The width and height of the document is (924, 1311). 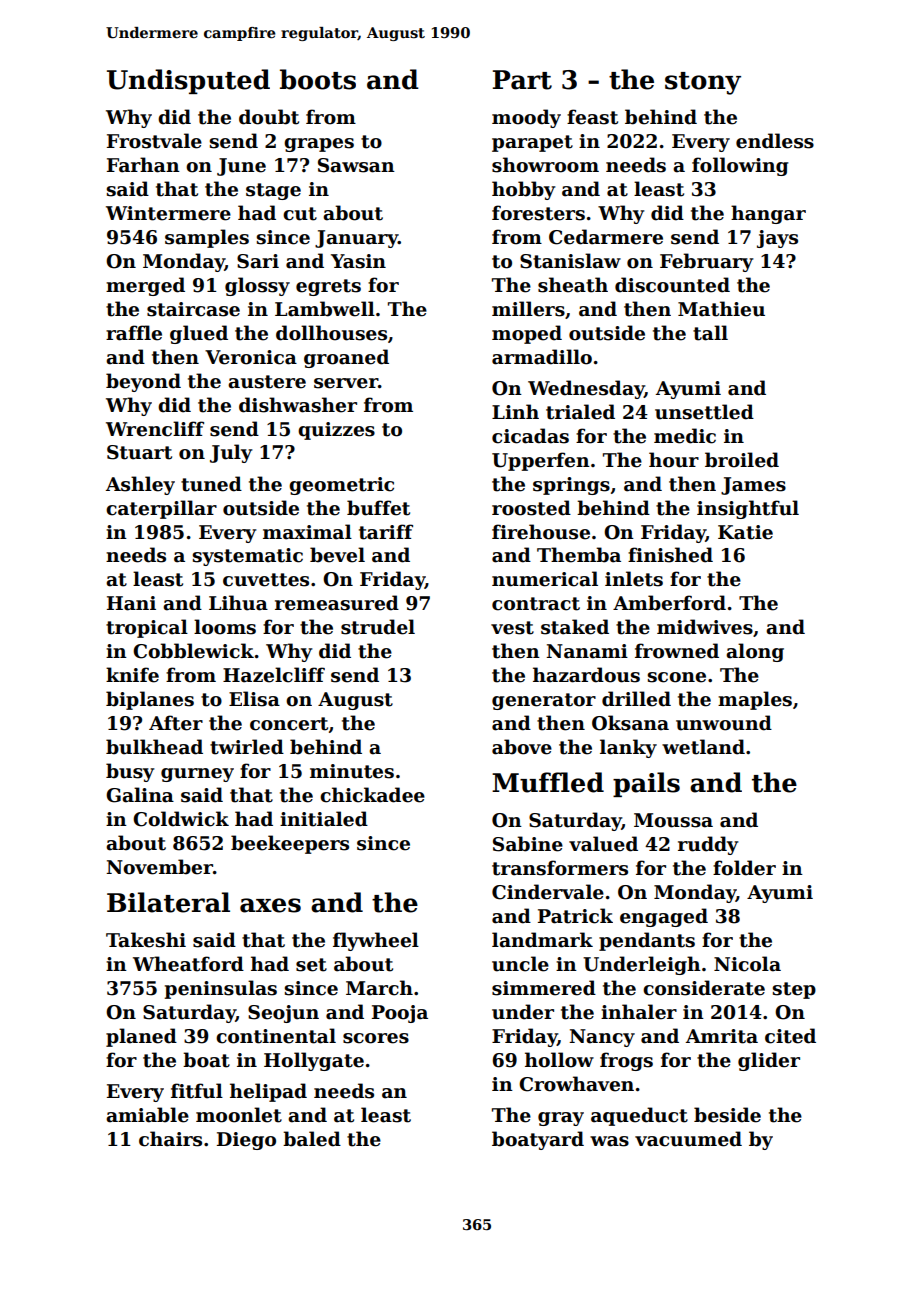 I want to click on moped, so click(x=527, y=334).
